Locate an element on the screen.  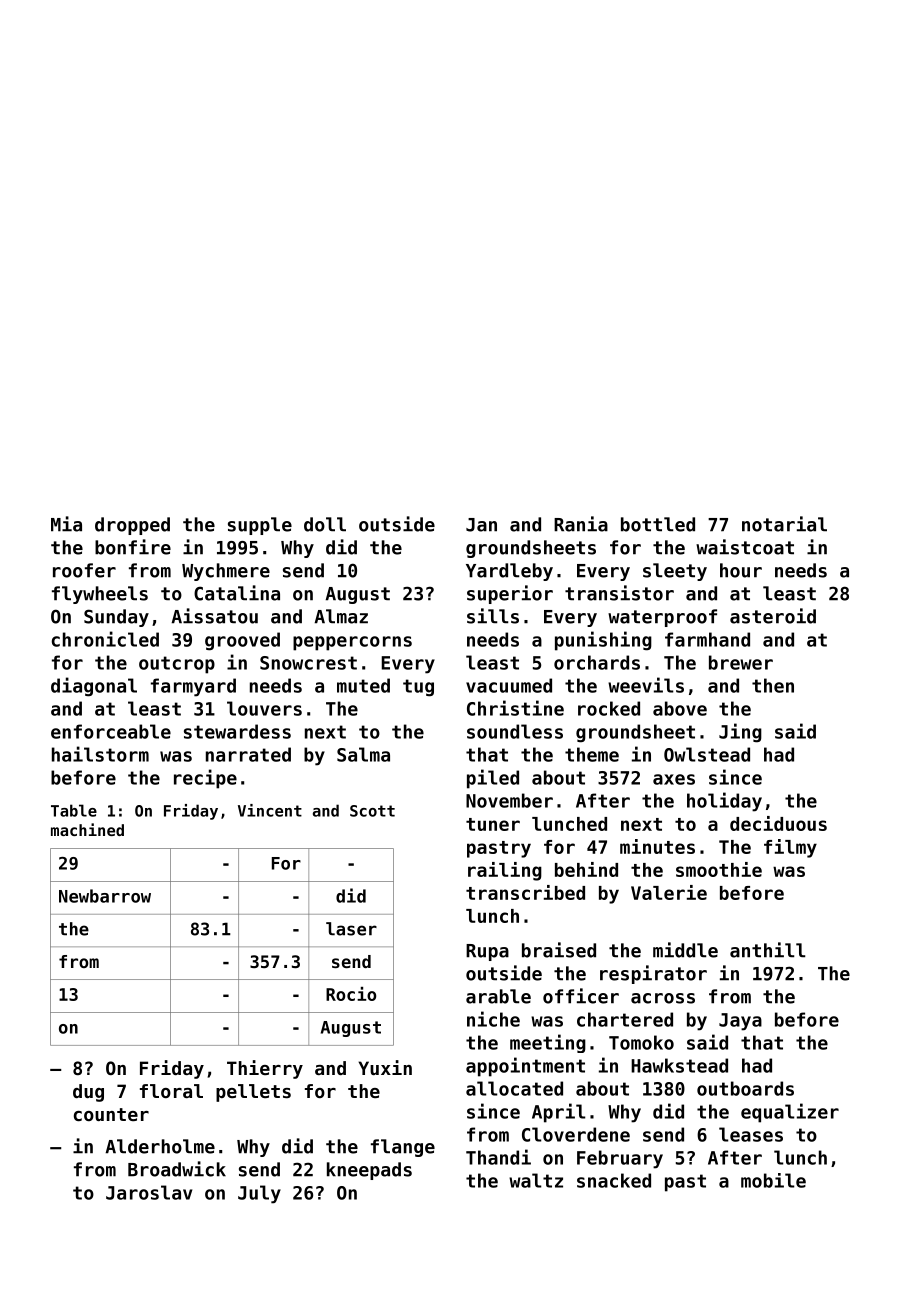
officer is located at coordinates (581, 996).
